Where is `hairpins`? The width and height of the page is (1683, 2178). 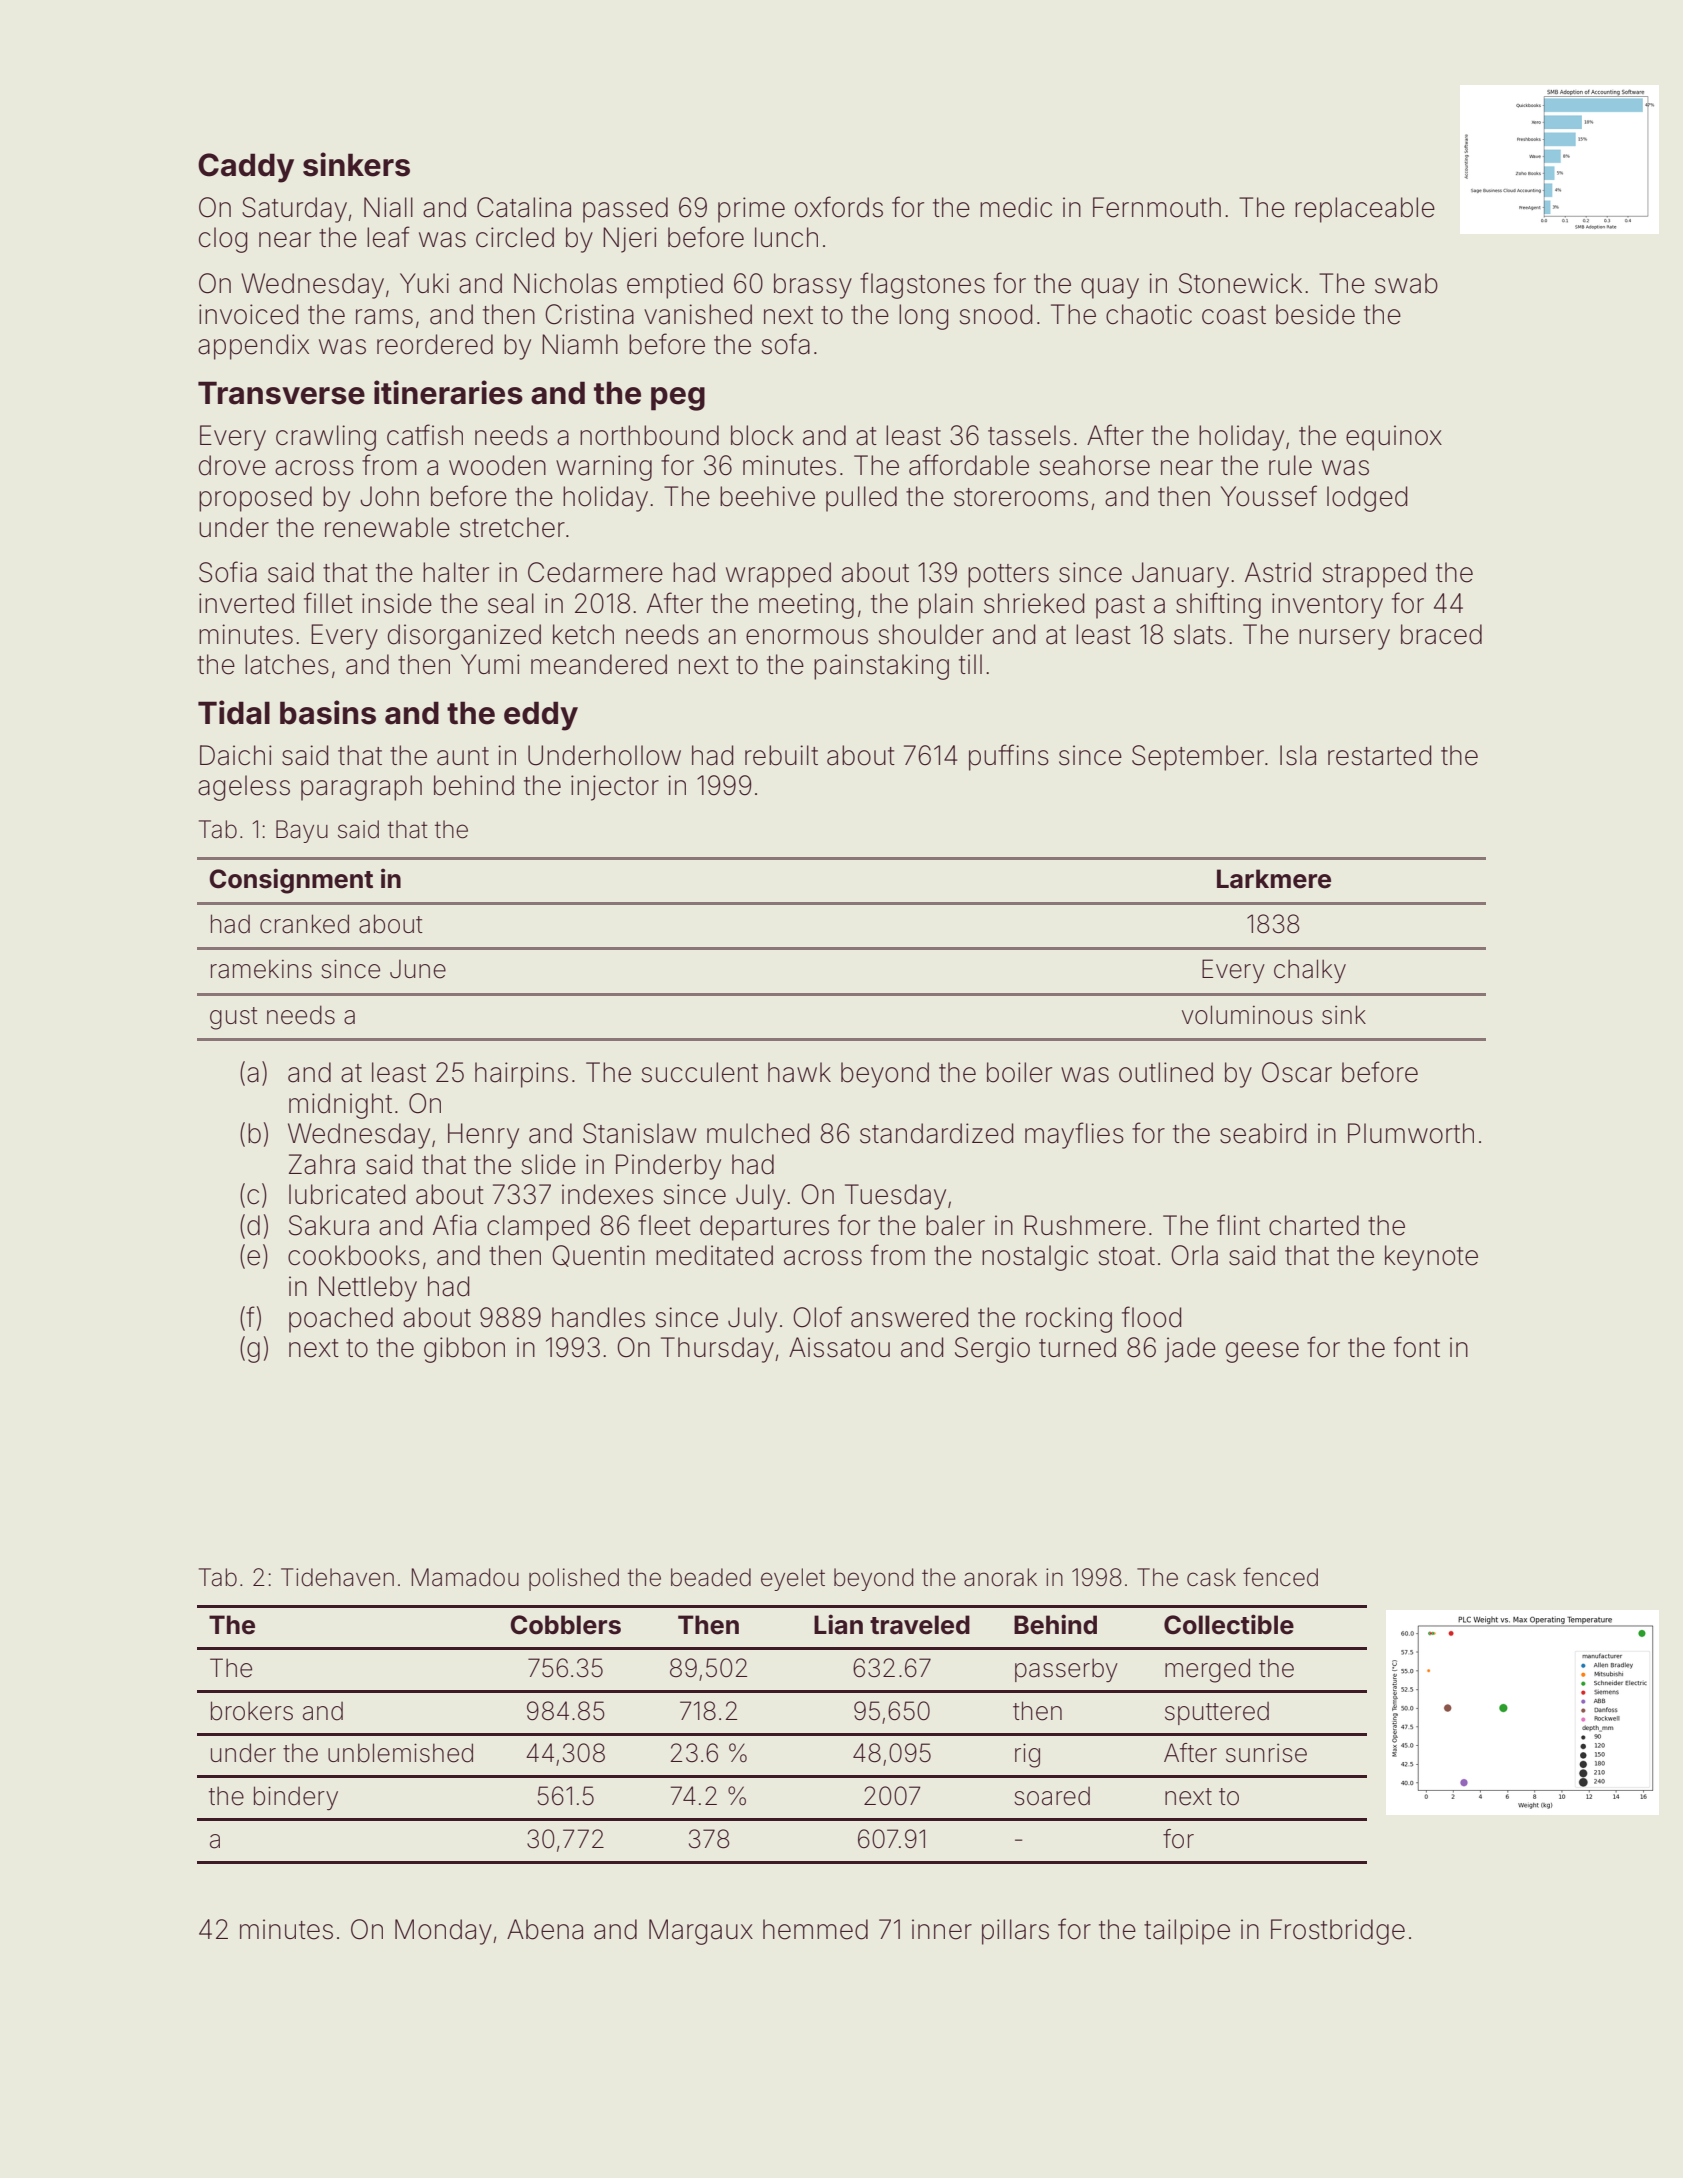
hairpins is located at coordinates (521, 1075).
